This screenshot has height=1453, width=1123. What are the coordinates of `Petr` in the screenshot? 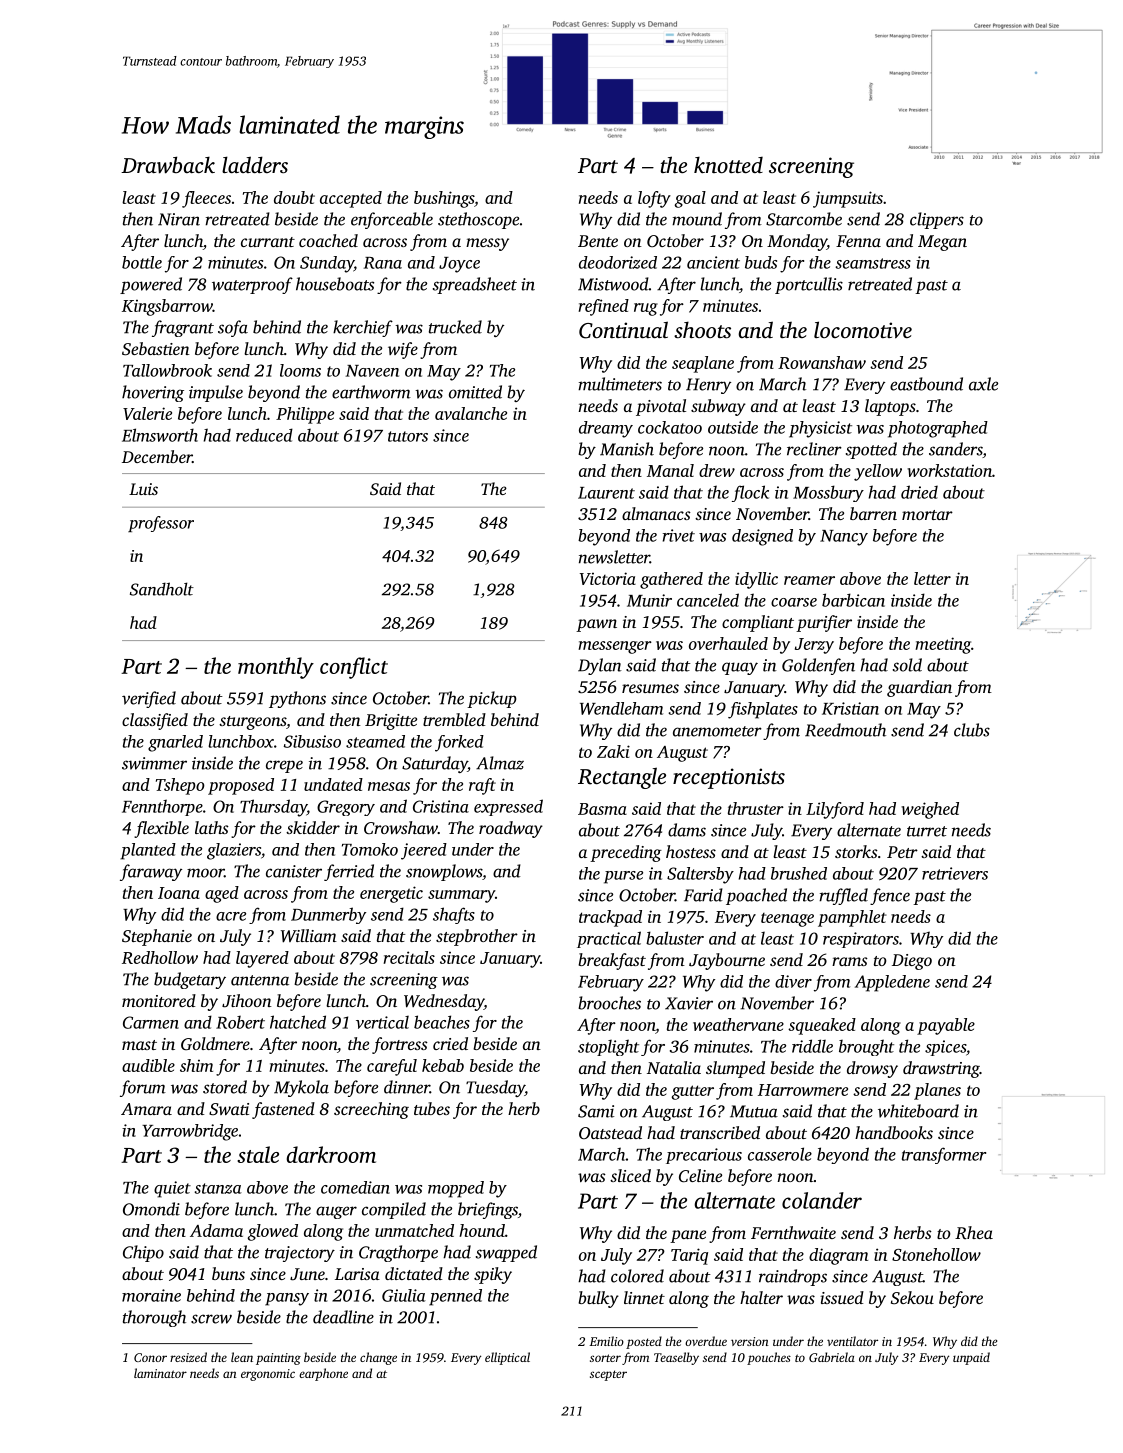 It's located at (902, 852).
